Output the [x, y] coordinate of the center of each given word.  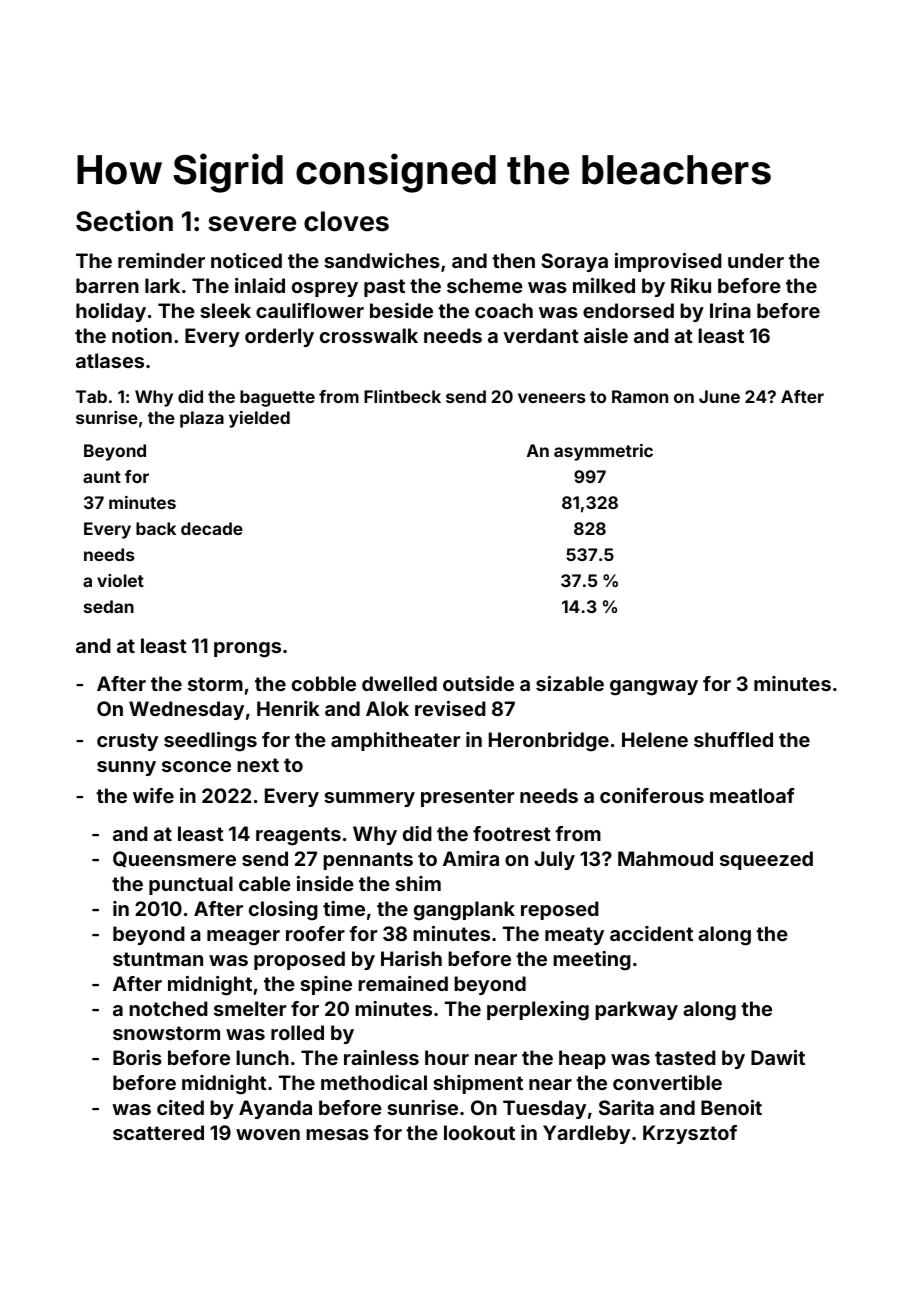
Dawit [778, 1057]
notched [168, 1008]
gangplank [464, 911]
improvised [668, 262]
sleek [225, 310]
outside [478, 683]
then [513, 260]
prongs [247, 650]
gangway [654, 688]
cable [265, 883]
